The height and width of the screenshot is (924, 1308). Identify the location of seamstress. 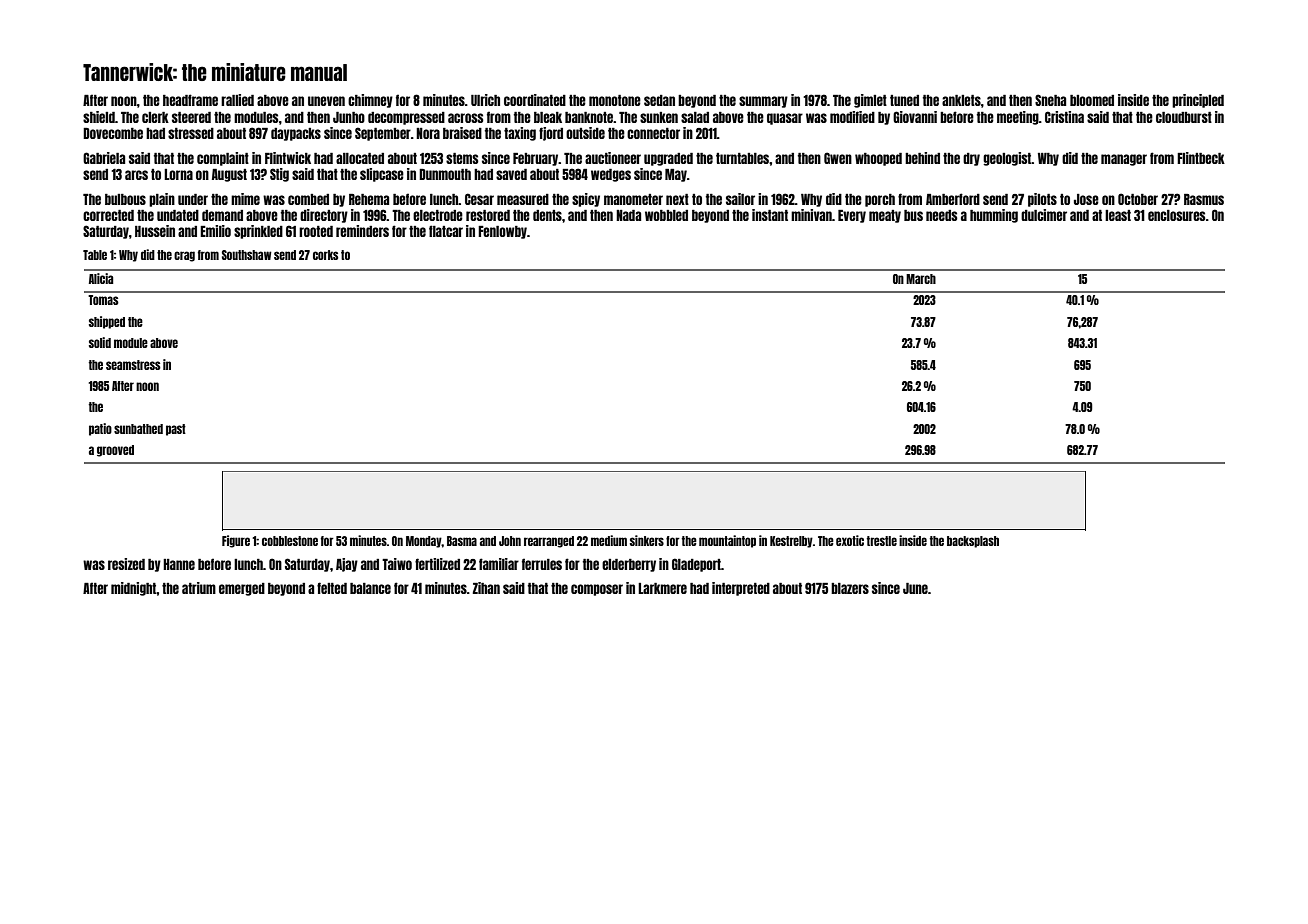
(133, 365).
